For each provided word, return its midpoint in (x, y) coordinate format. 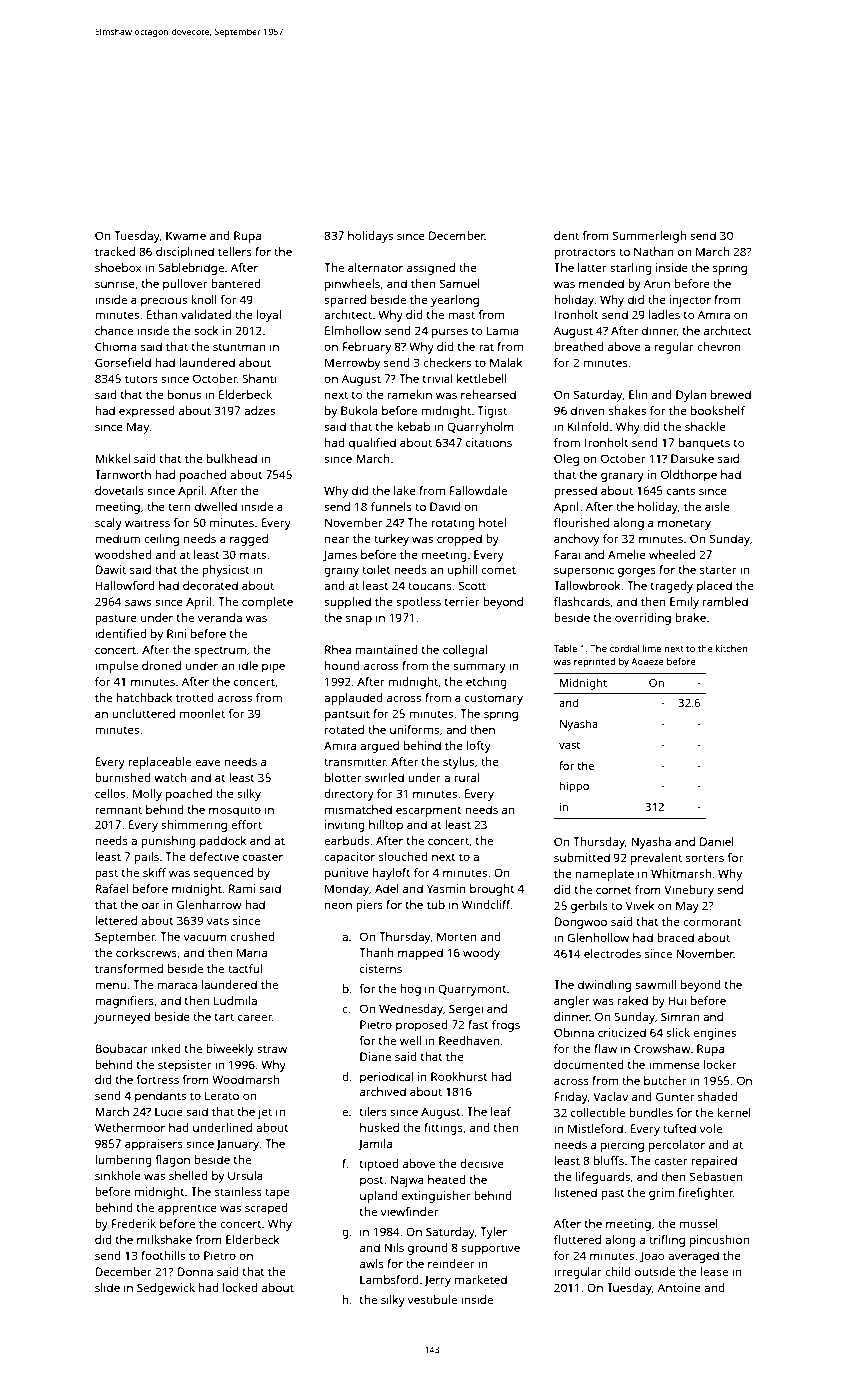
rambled (725, 601)
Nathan (654, 251)
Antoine (679, 1287)
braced (675, 937)
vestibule (432, 1299)
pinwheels (352, 285)
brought (492, 890)
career (255, 1017)
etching (486, 683)
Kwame (186, 235)
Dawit (110, 569)
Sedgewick (166, 1289)
